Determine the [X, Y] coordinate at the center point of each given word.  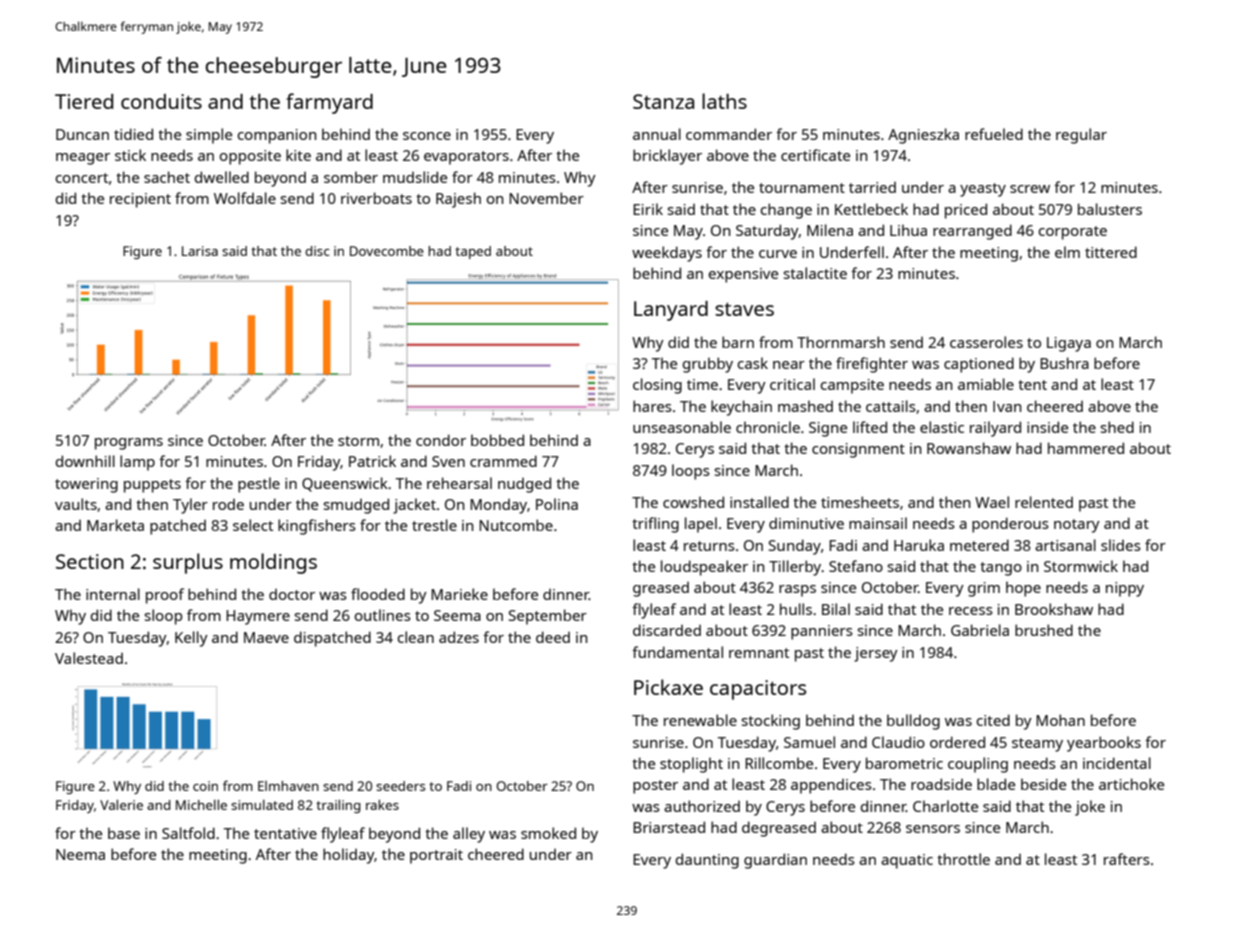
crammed [503, 461]
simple [209, 136]
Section [90, 561]
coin [205, 786]
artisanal [1065, 545]
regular [1081, 136]
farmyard [329, 103]
